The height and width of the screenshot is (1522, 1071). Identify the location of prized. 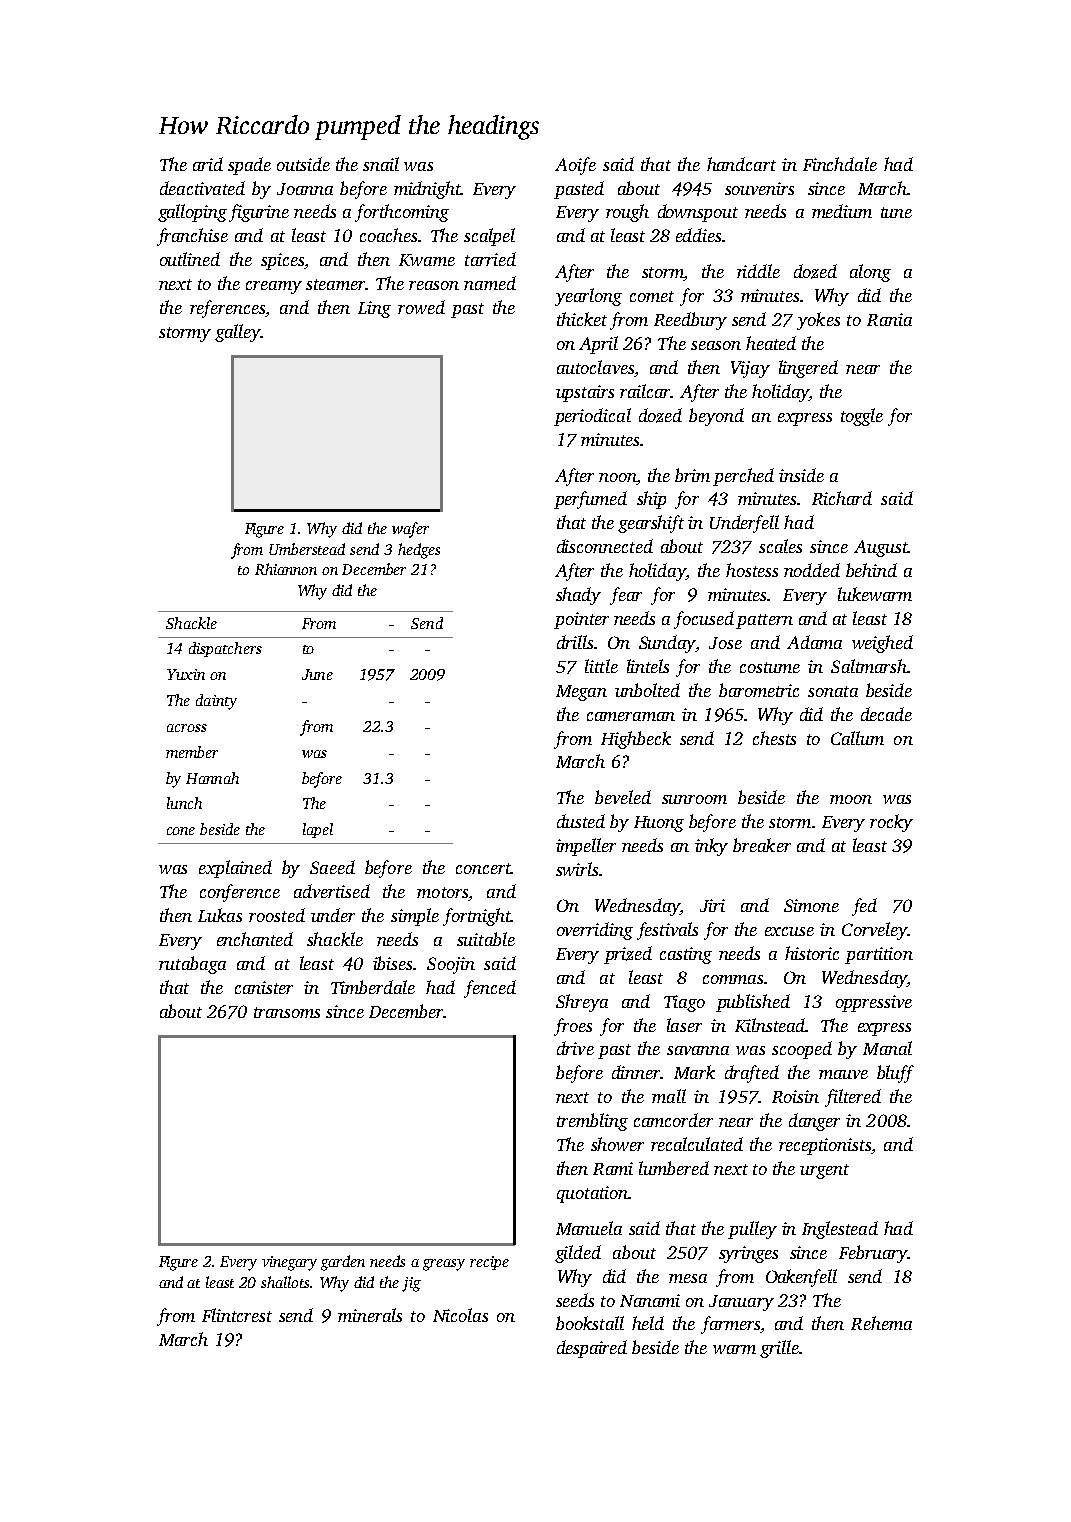
(628, 955).
